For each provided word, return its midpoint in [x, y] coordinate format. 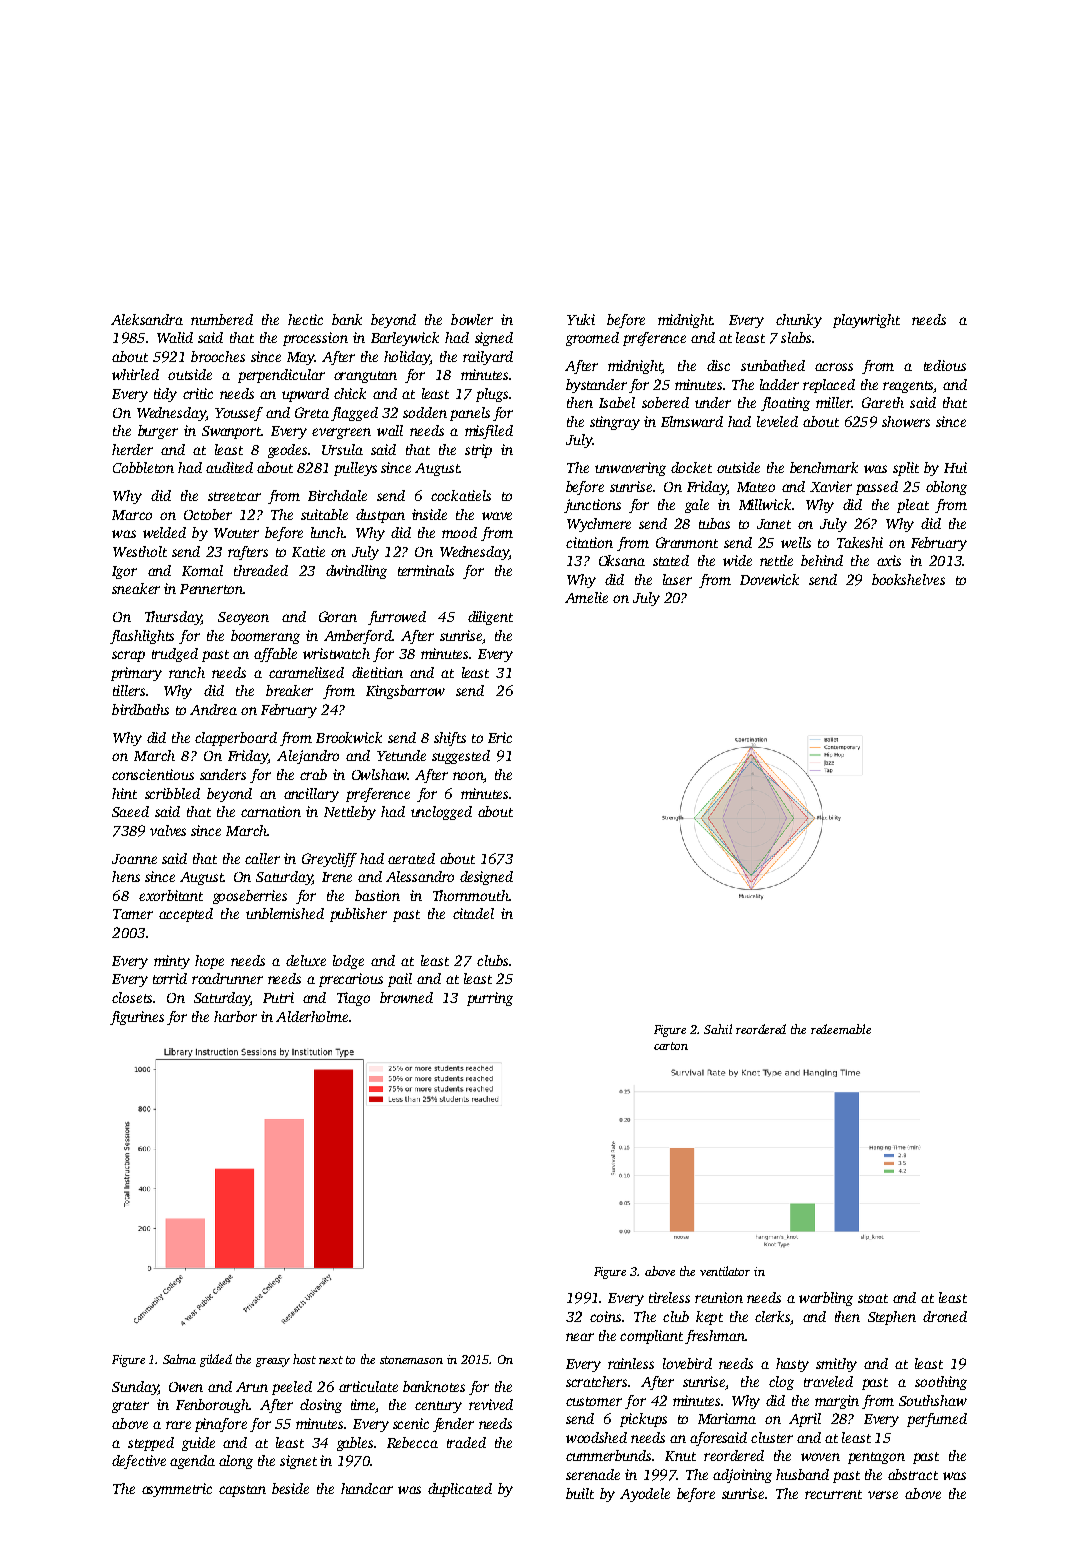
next [331, 1360]
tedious [945, 365]
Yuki [581, 319]
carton [671, 1046]
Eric [500, 737]
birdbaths [140, 709]
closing [321, 1406]
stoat [873, 1298]
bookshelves [908, 579]
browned [406, 997]
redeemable [841, 1029]
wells [796, 542]
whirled [135, 374]
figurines [137, 1018]
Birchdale [337, 495]
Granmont [687, 542]
